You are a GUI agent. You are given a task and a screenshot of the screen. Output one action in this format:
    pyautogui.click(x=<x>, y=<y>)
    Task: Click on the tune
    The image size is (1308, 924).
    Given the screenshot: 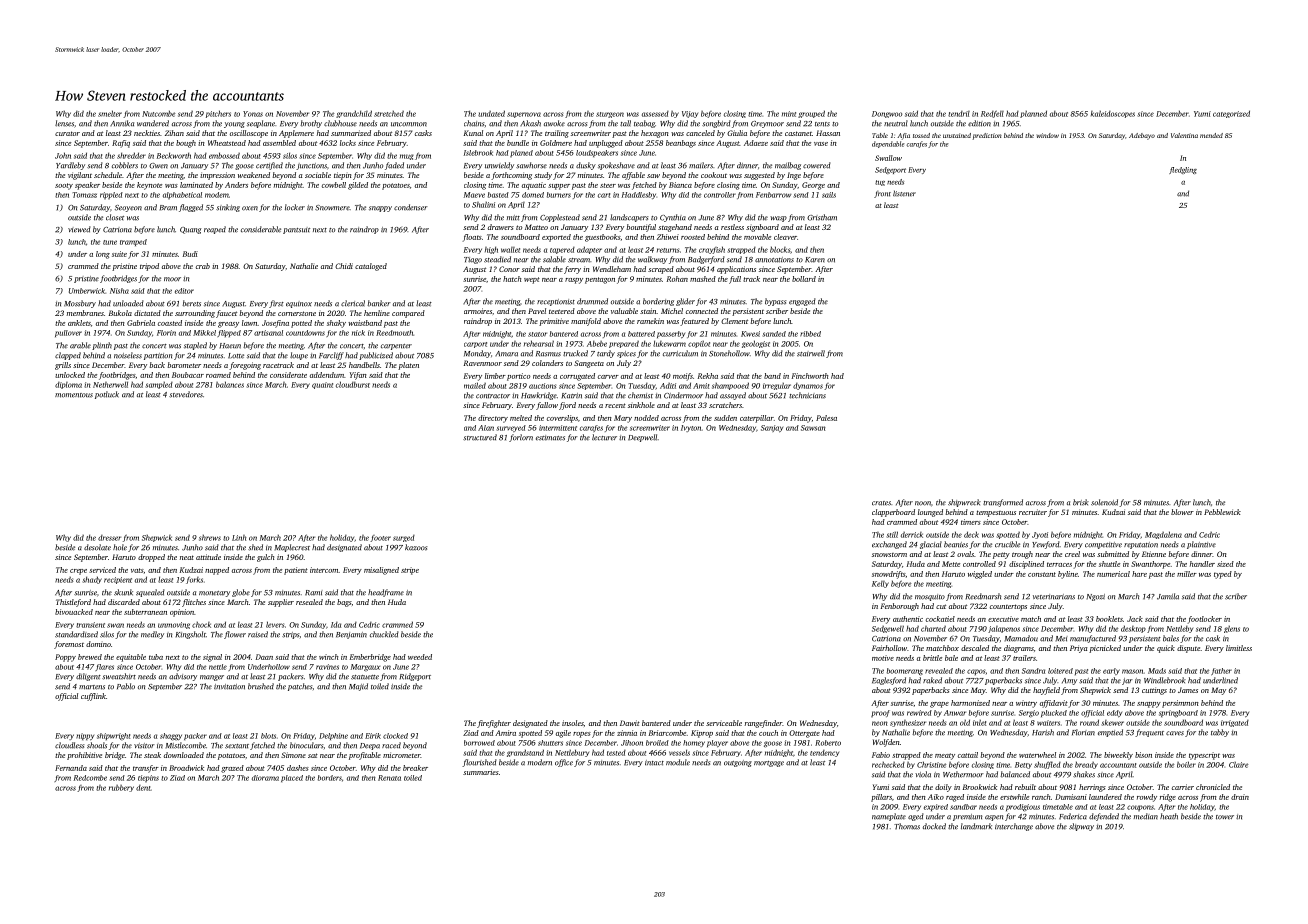 What is the action you would take?
    pyautogui.click(x=110, y=242)
